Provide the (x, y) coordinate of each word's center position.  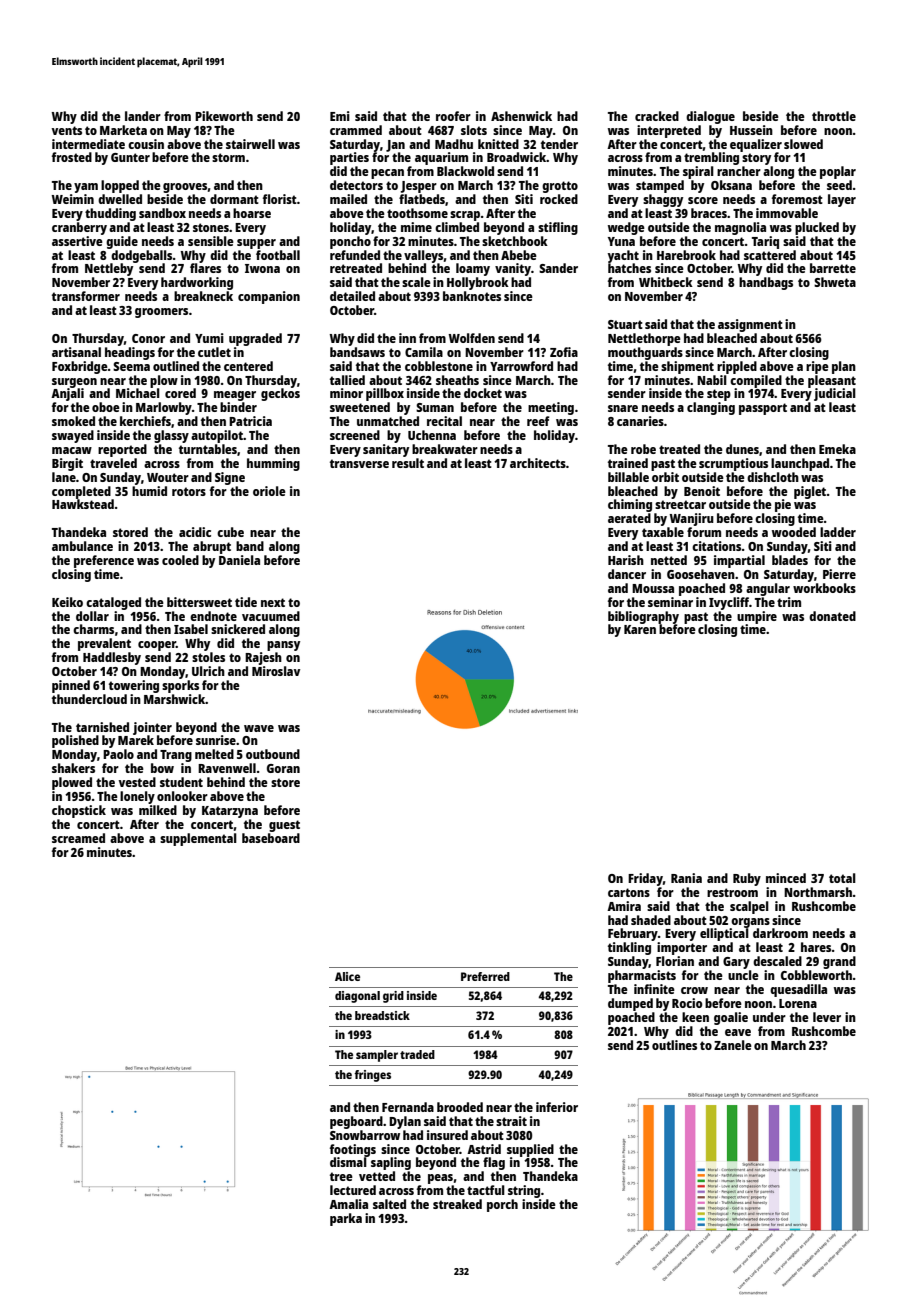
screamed (78, 838)
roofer (453, 116)
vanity (513, 269)
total (842, 878)
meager (235, 396)
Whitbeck (666, 282)
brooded (460, 1107)
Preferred (485, 976)
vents (67, 130)
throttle (834, 116)
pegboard (356, 1122)
